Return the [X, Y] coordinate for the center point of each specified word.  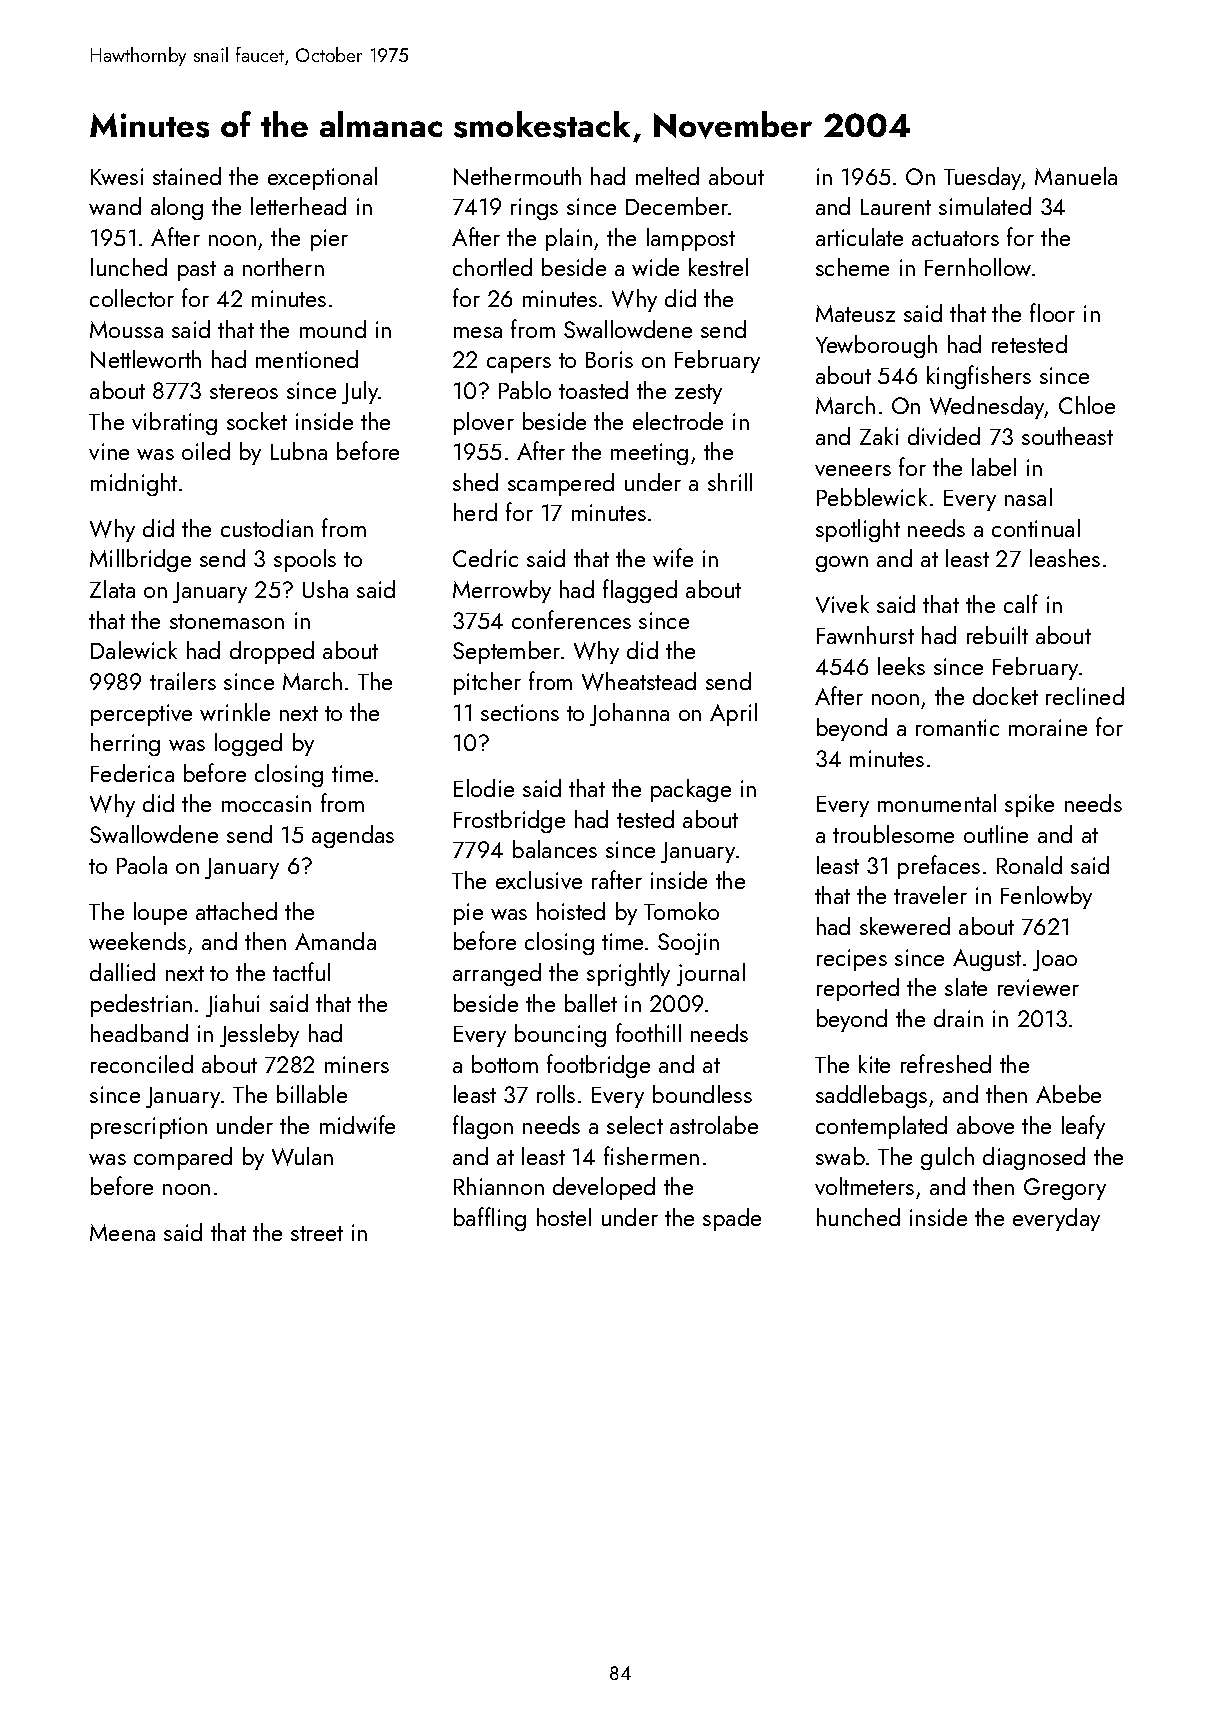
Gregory [1065, 1189]
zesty [698, 394]
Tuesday [983, 178]
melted [667, 176]
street [317, 1233]
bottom [505, 1064]
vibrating [174, 423]
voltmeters [864, 1186]
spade [732, 1219]
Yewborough [876, 346]
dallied [122, 972]
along [177, 208]
